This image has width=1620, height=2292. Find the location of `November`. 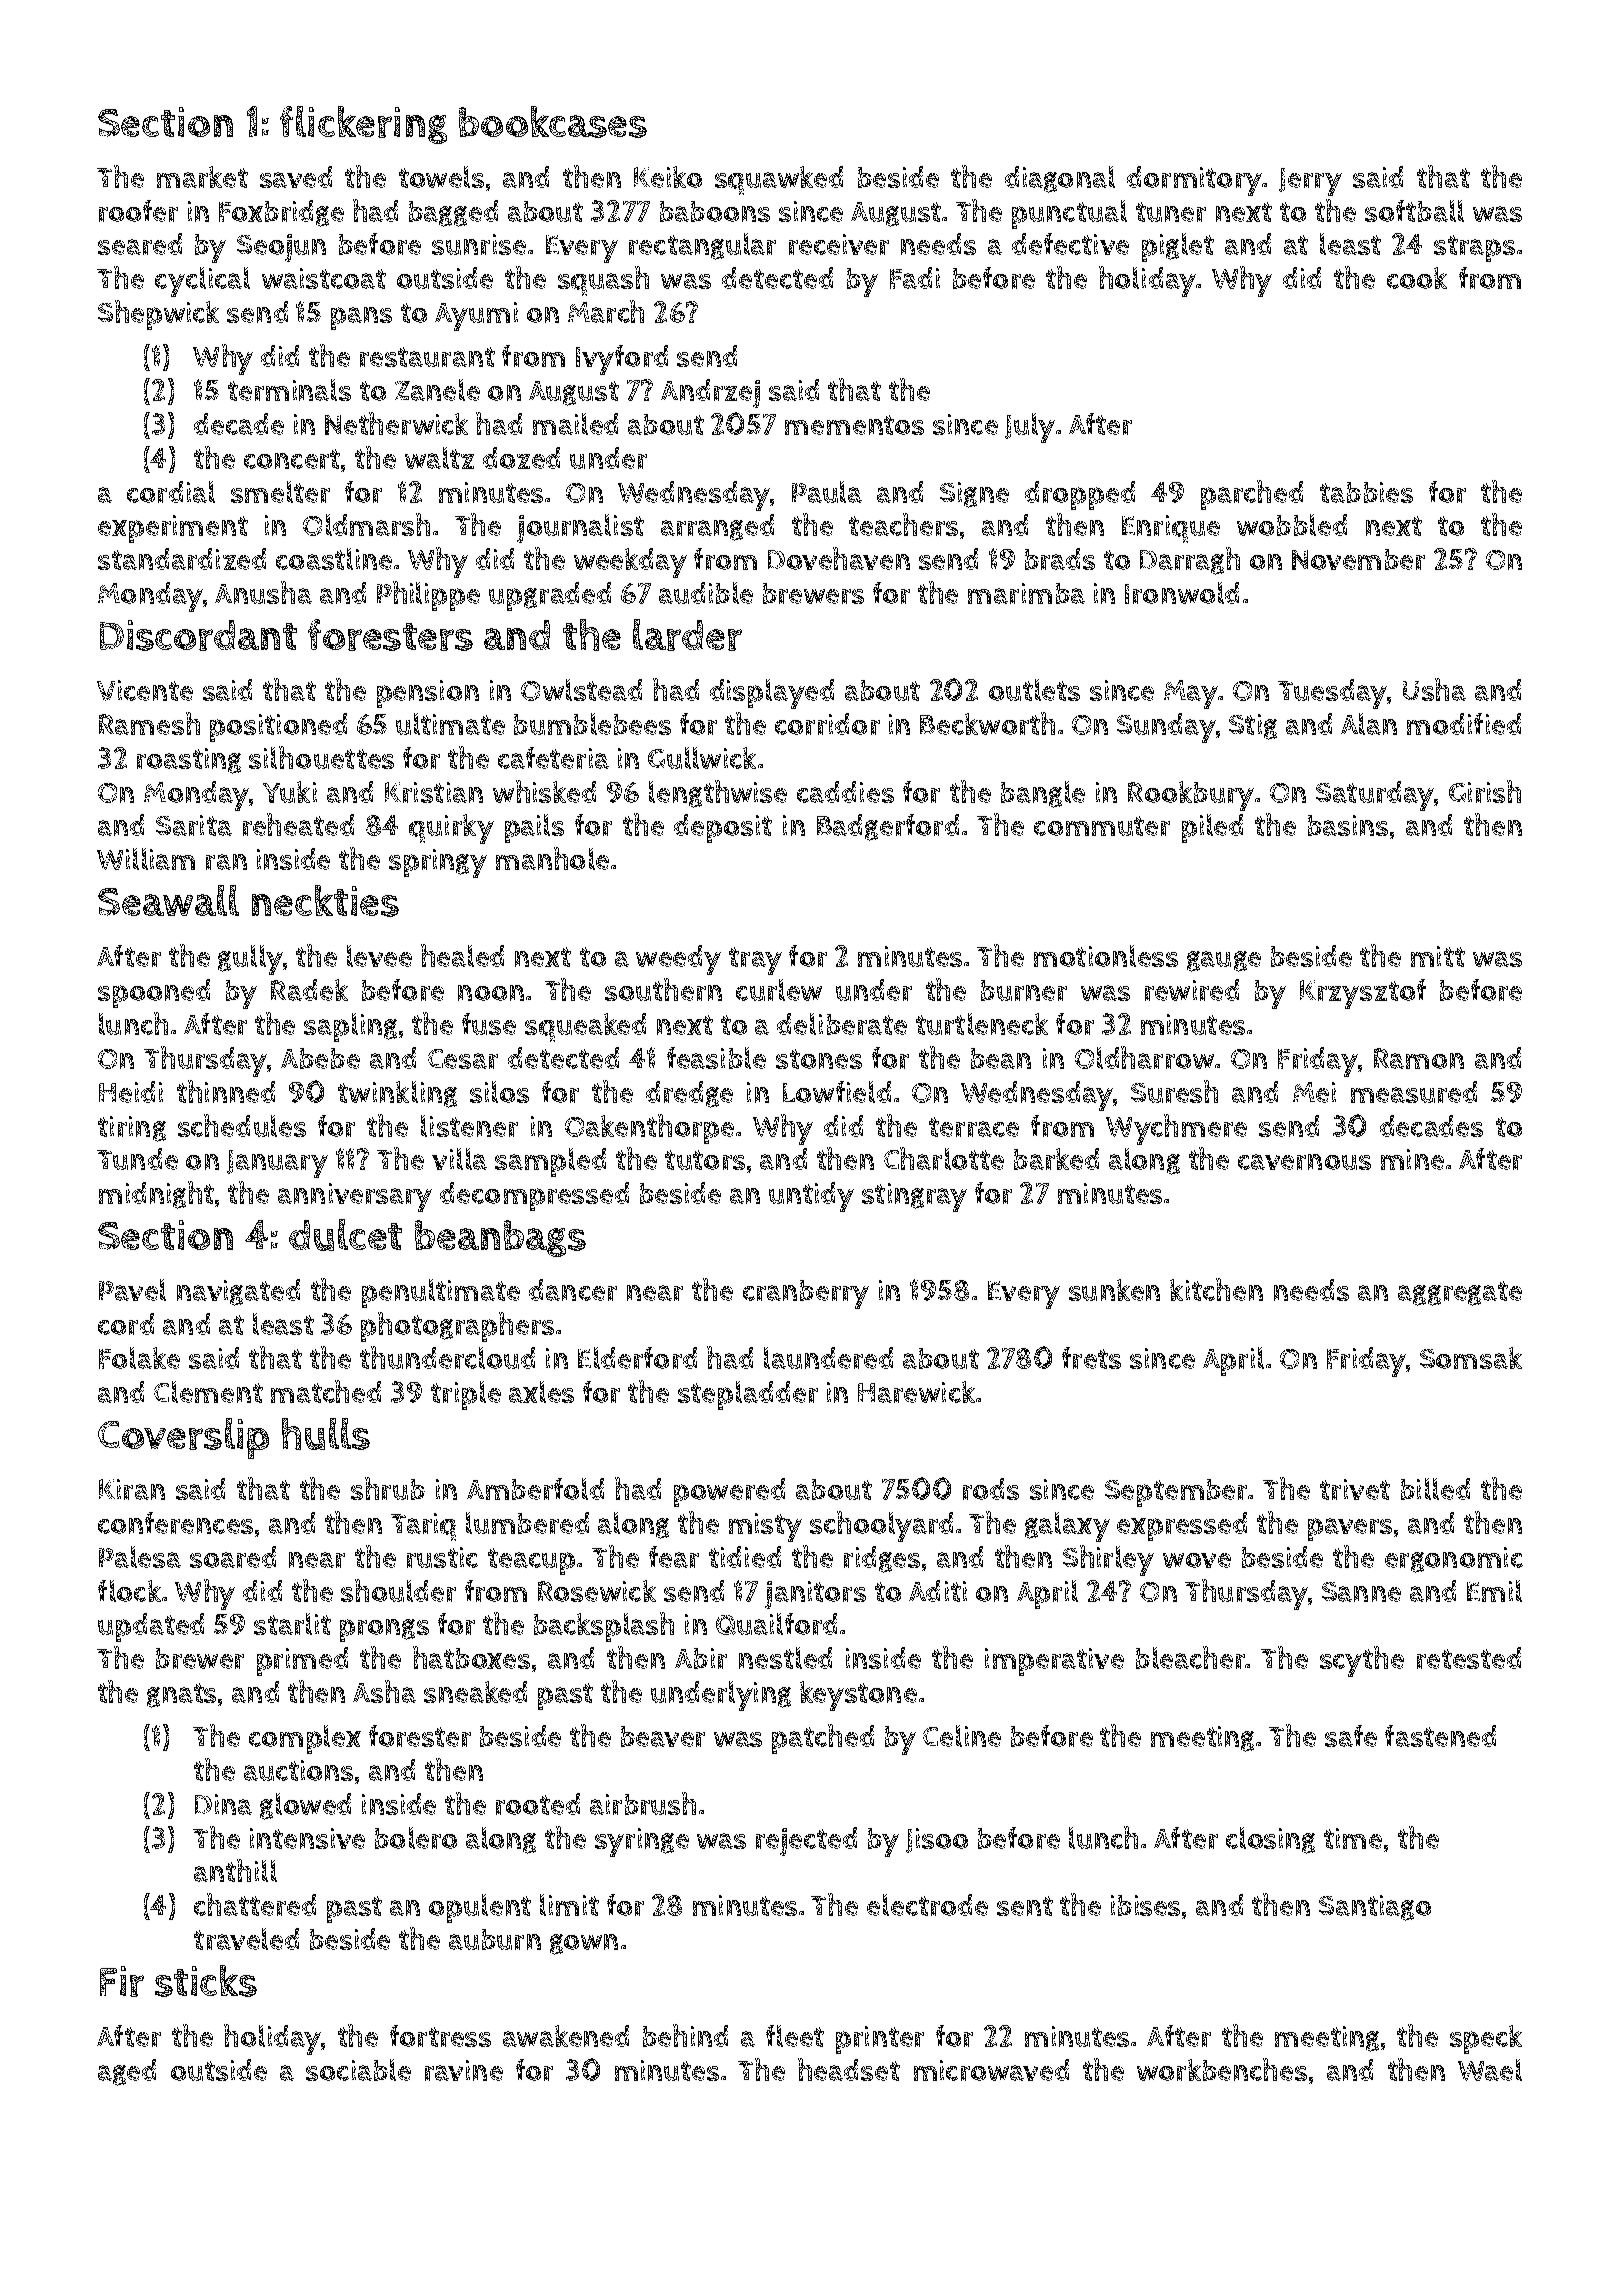

November is located at coordinates (1358, 559).
